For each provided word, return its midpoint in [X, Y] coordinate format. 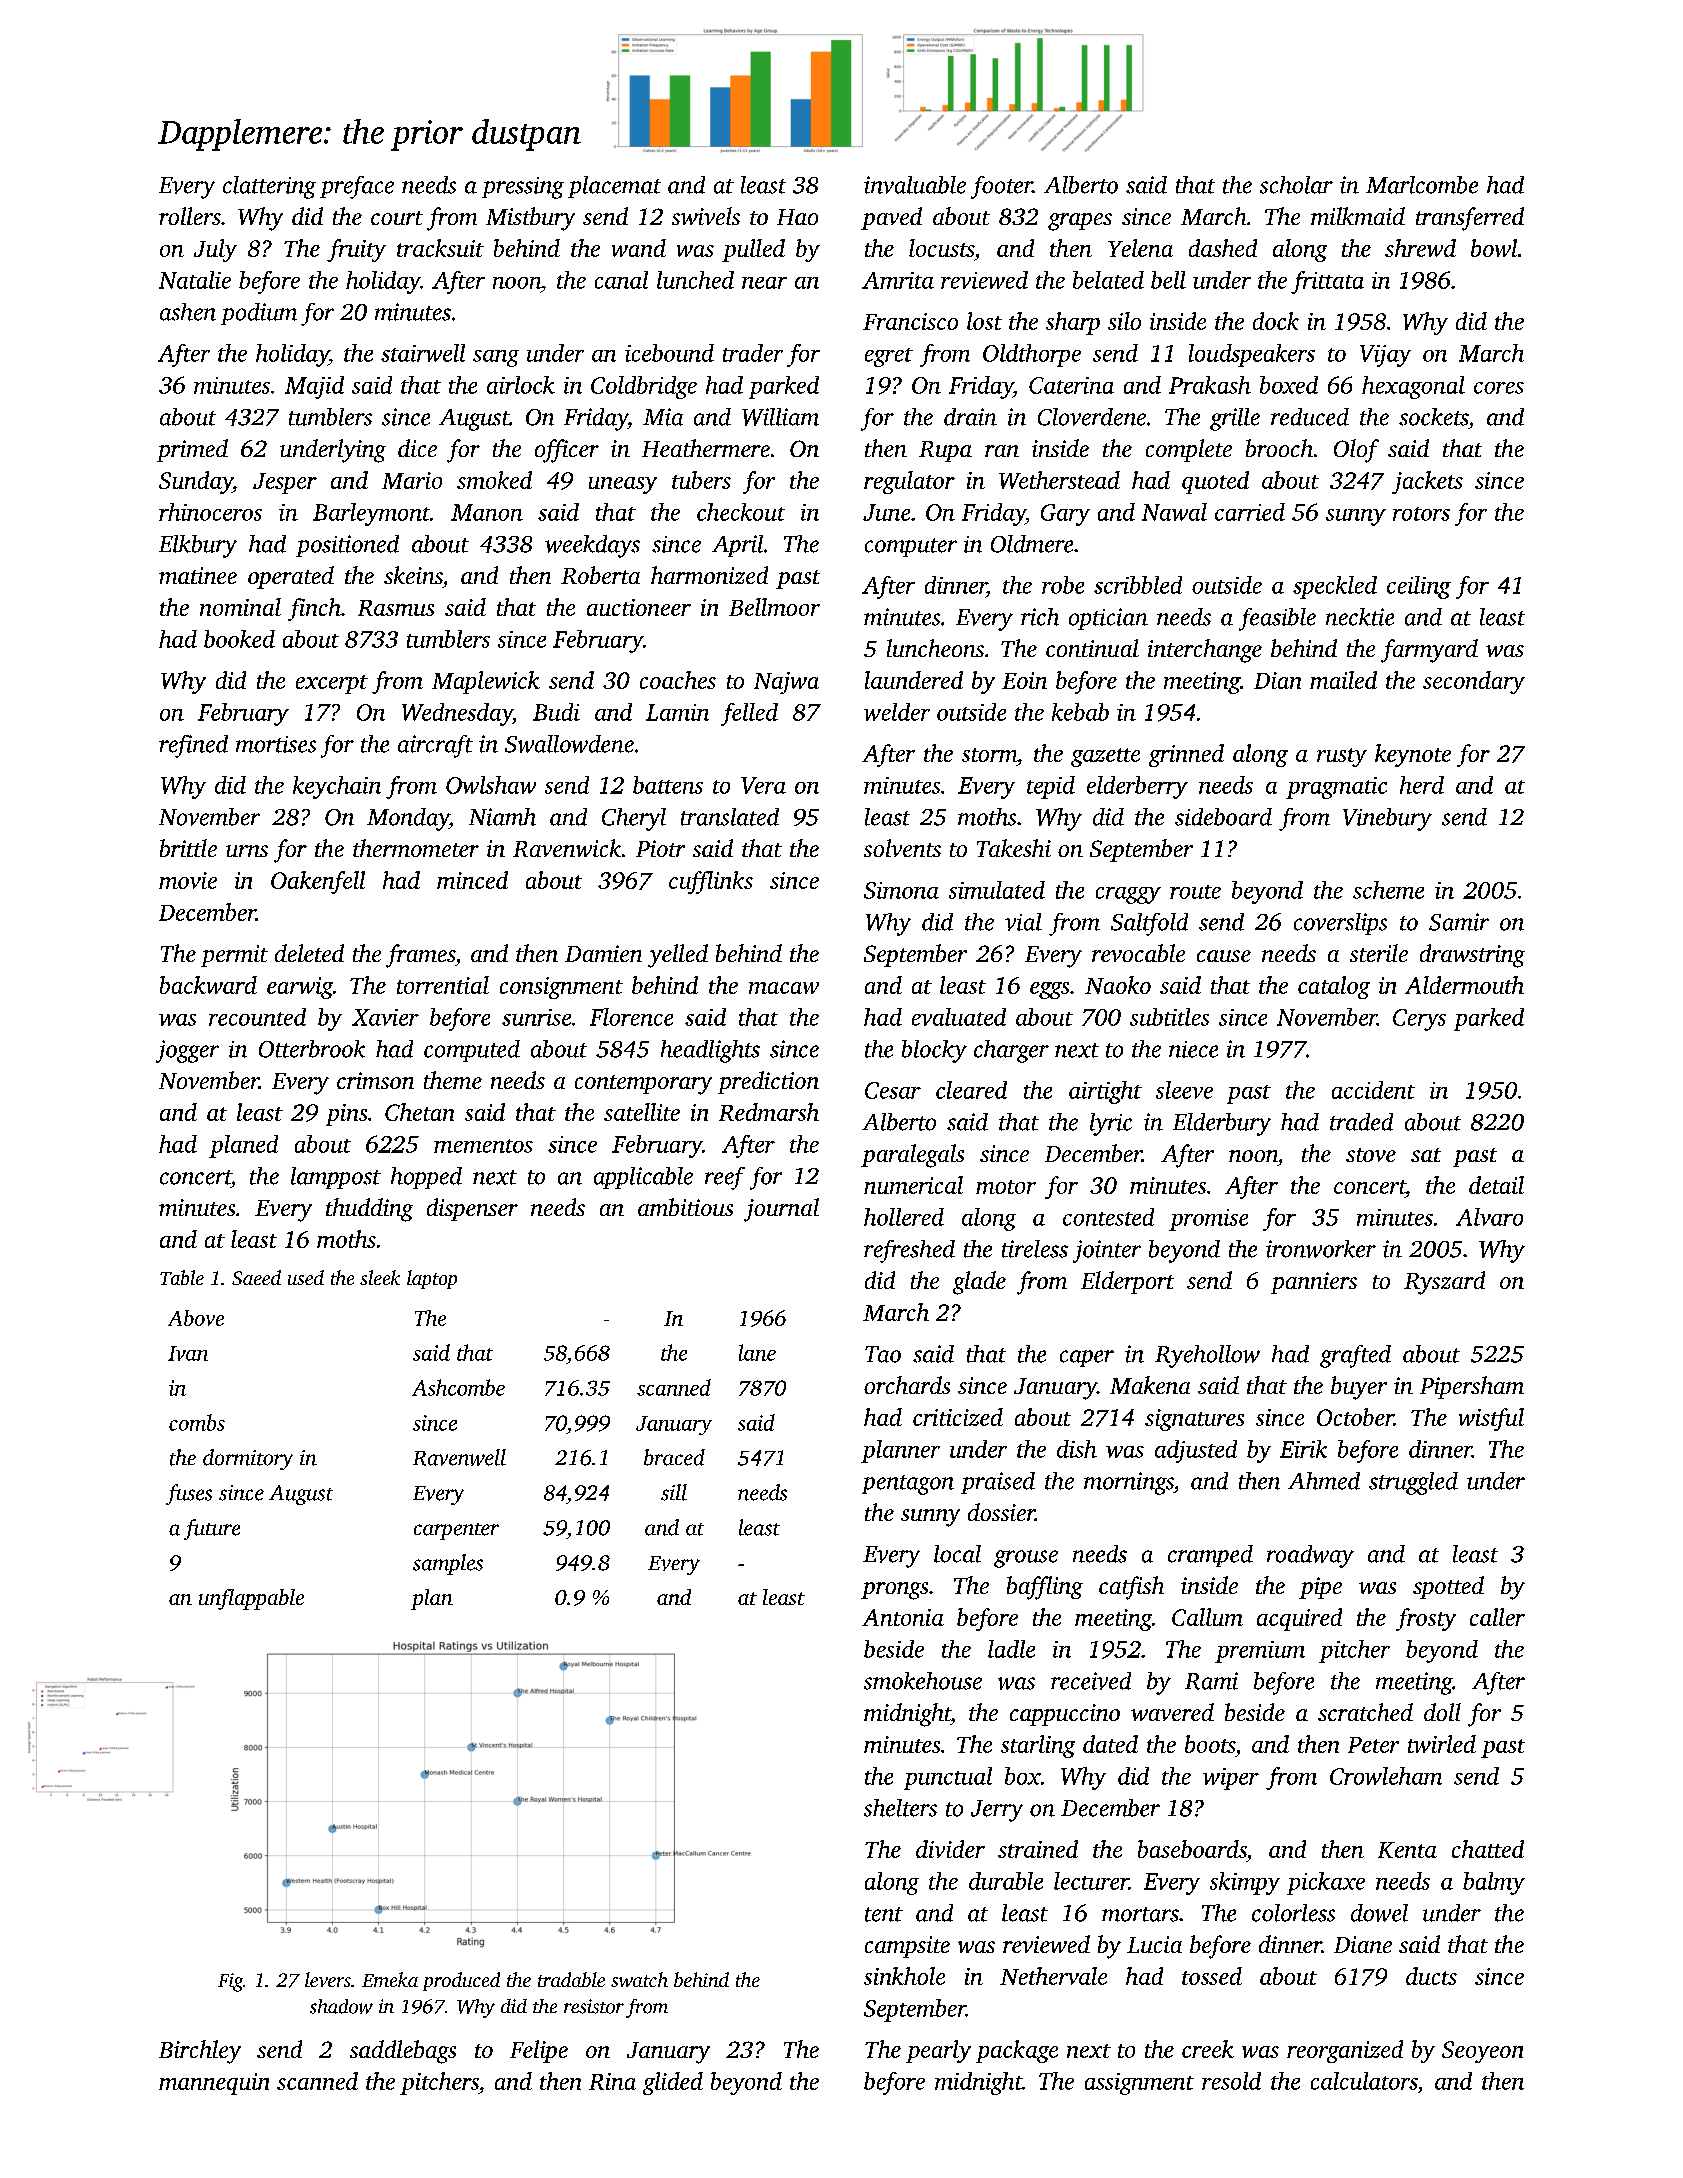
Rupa [945, 451]
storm [989, 755]
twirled [1442, 1744]
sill [674, 1492]
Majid [314, 387]
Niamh [502, 817]
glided [673, 2083]
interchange [1205, 651]
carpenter [456, 1531]
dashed [1223, 248]
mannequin [214, 2084]
